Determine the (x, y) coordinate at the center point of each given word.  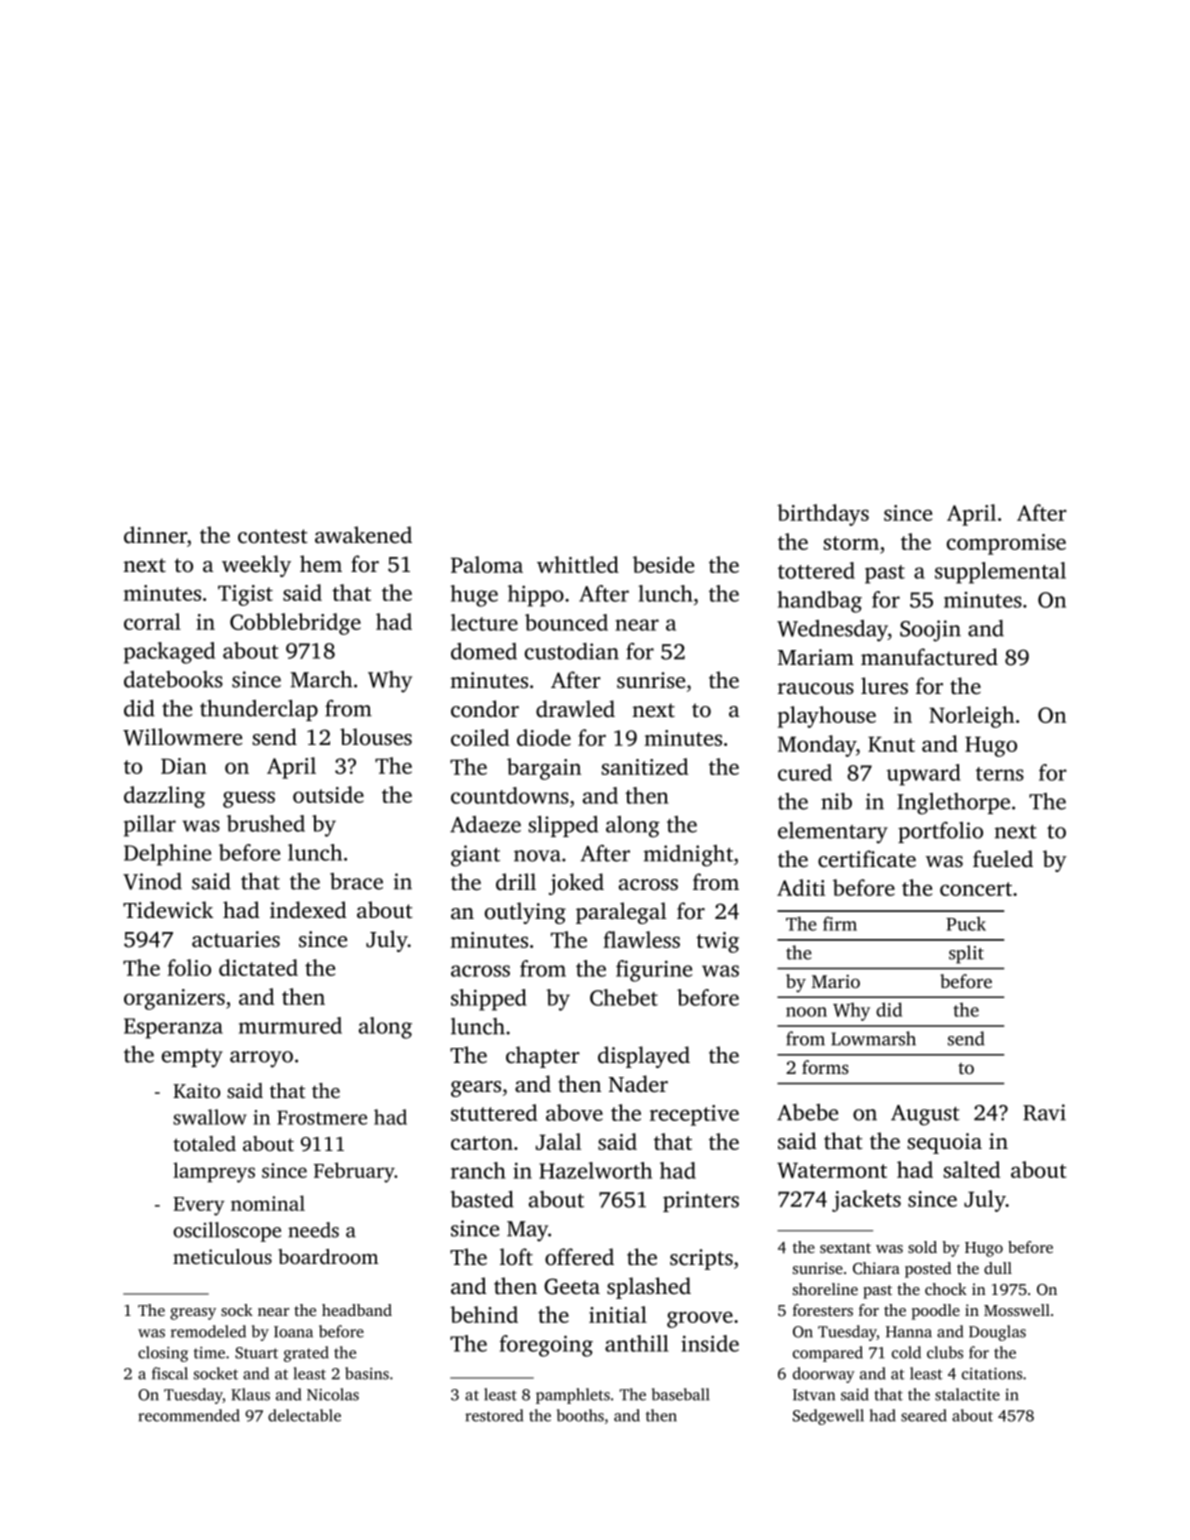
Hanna (909, 1332)
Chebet (624, 997)
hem (321, 564)
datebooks (173, 679)
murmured (290, 1025)
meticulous (222, 1256)
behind (484, 1314)
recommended (189, 1415)
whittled (578, 564)
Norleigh (971, 717)
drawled (575, 709)
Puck (966, 924)
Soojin (930, 631)
